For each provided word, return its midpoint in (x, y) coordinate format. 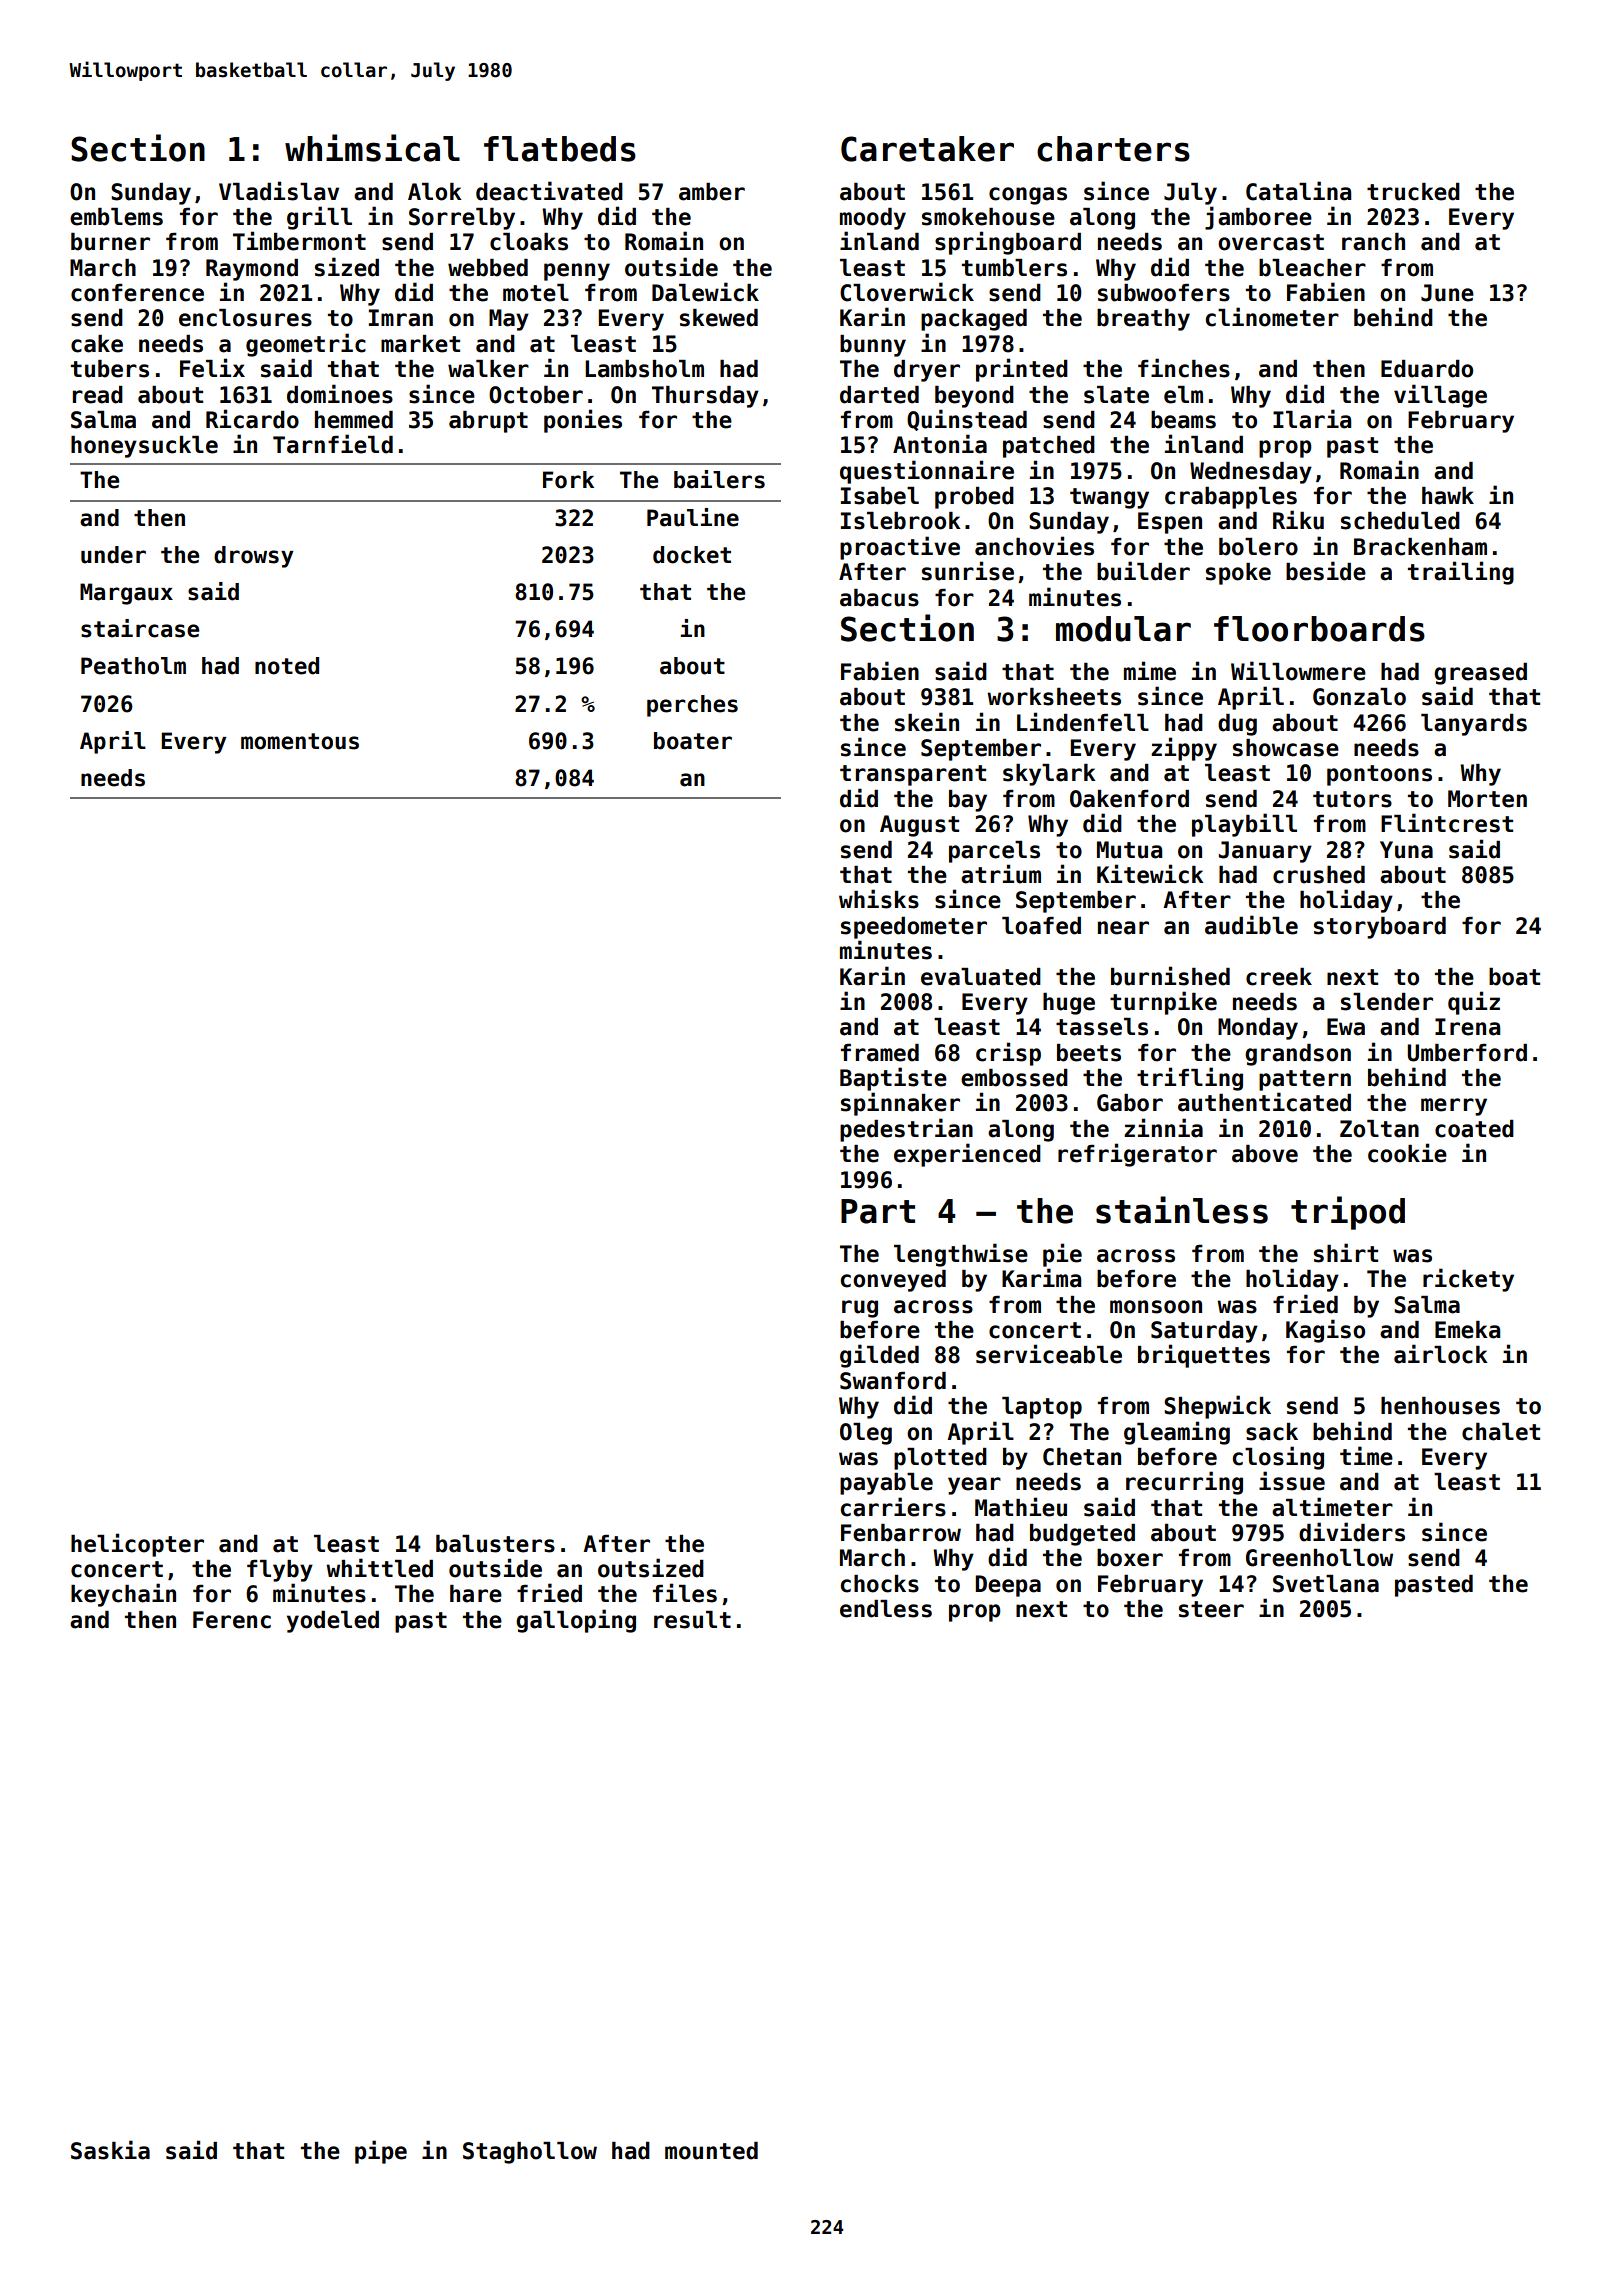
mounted (711, 2151)
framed (880, 1053)
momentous (300, 741)
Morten (1487, 799)
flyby (280, 1571)
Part (878, 1211)
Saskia (110, 2150)
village (1440, 396)
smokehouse (988, 217)
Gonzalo (1359, 697)
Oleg (866, 1434)
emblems (116, 217)
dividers (1352, 1532)
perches (692, 706)
